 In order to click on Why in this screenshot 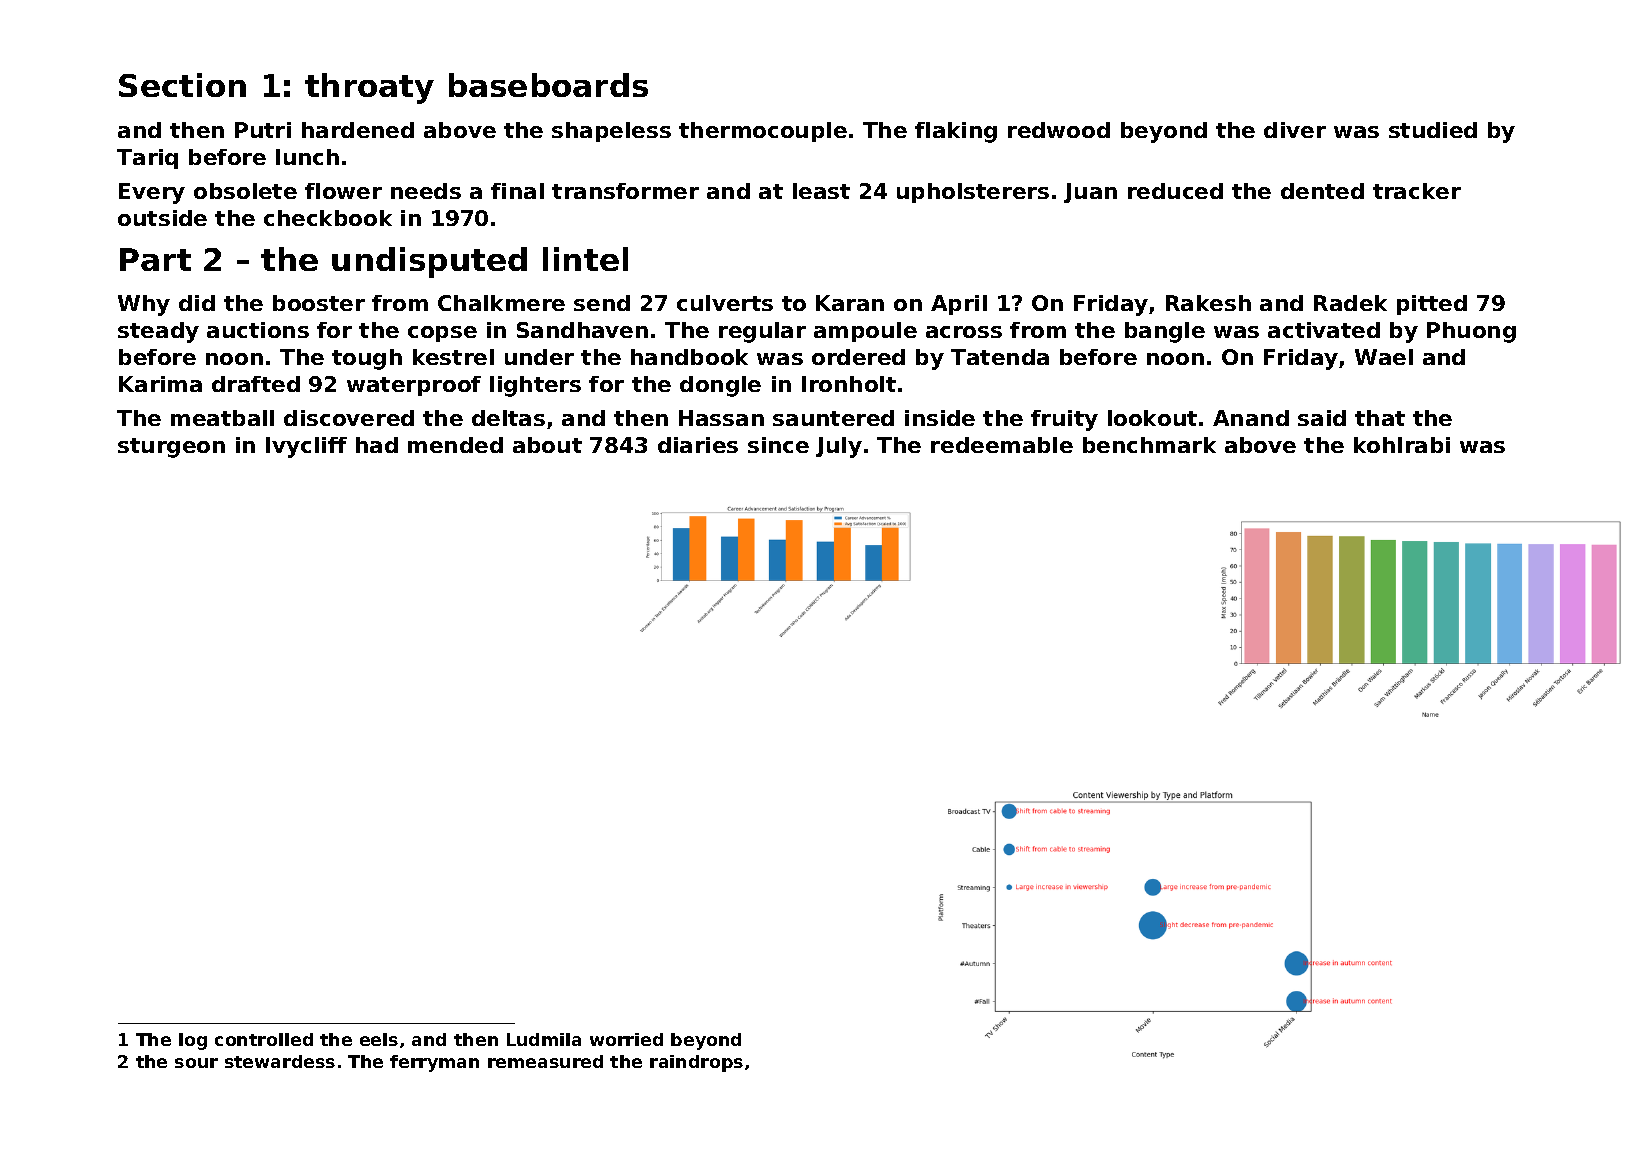, I will do `click(144, 305)`.
